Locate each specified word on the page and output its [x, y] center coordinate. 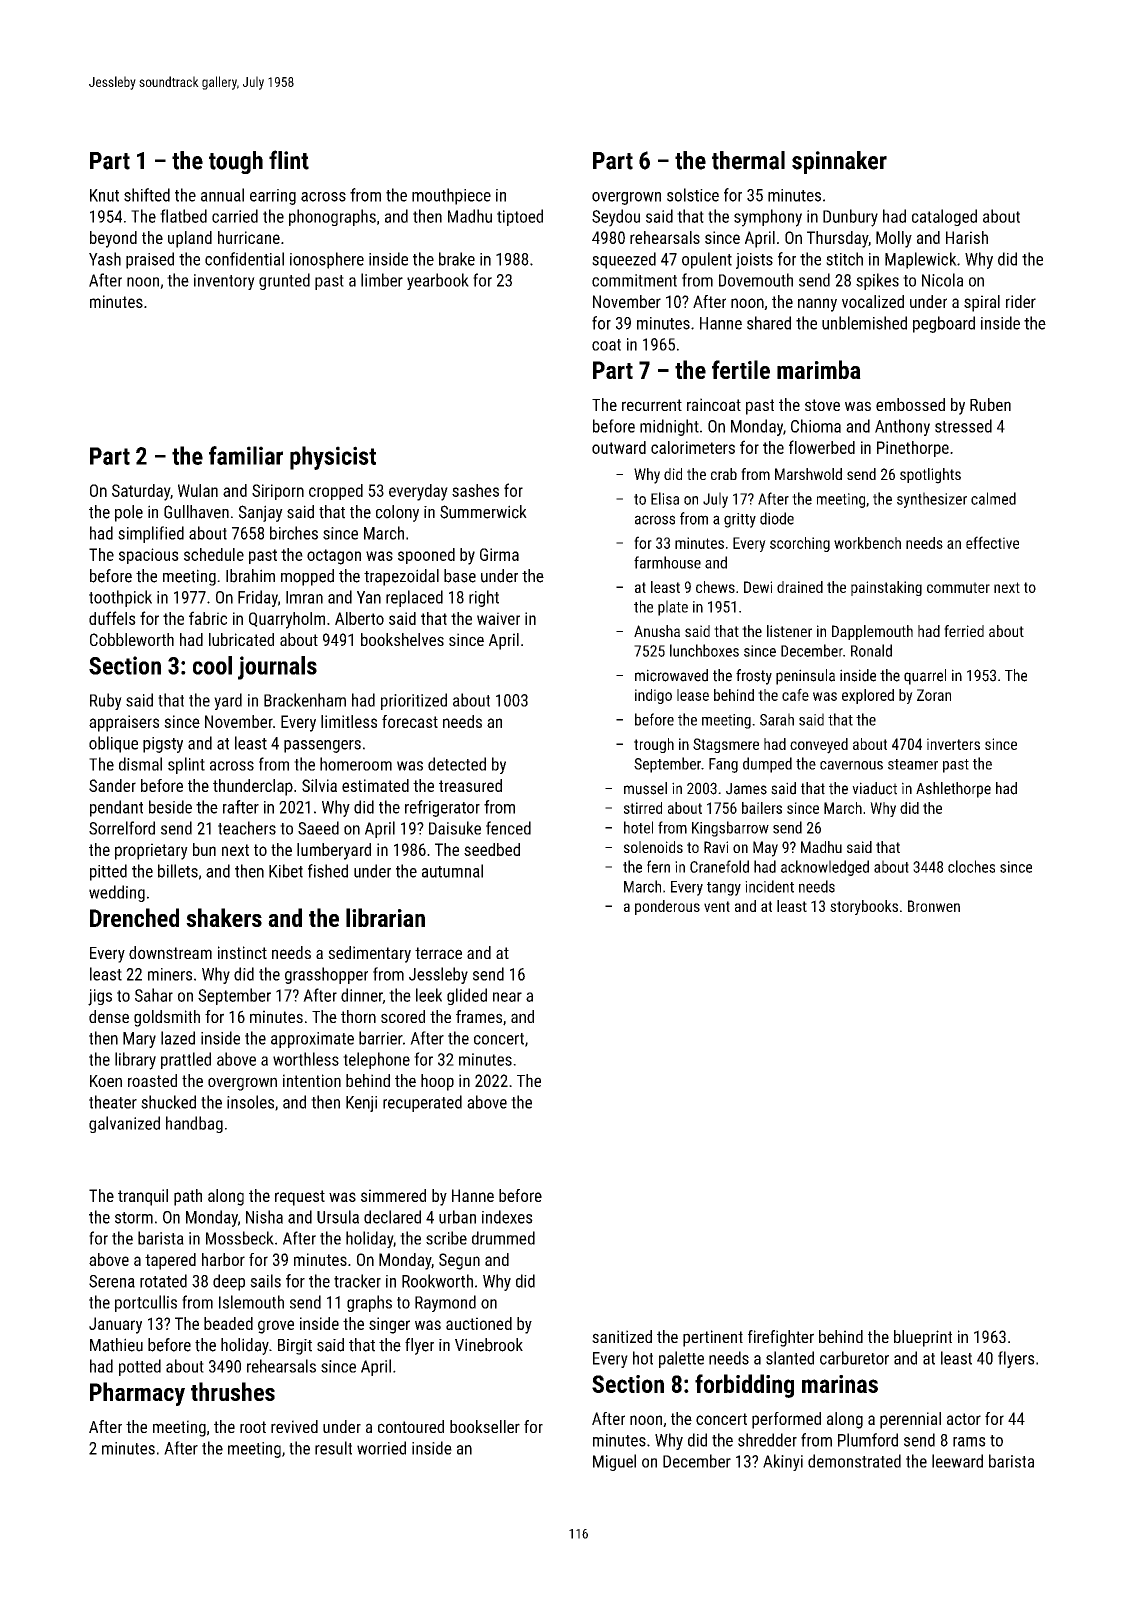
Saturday [141, 492]
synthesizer [932, 500]
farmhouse [667, 562]
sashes [475, 490]
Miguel [614, 1462]
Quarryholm [287, 620]
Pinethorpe [913, 449]
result [333, 1448]
